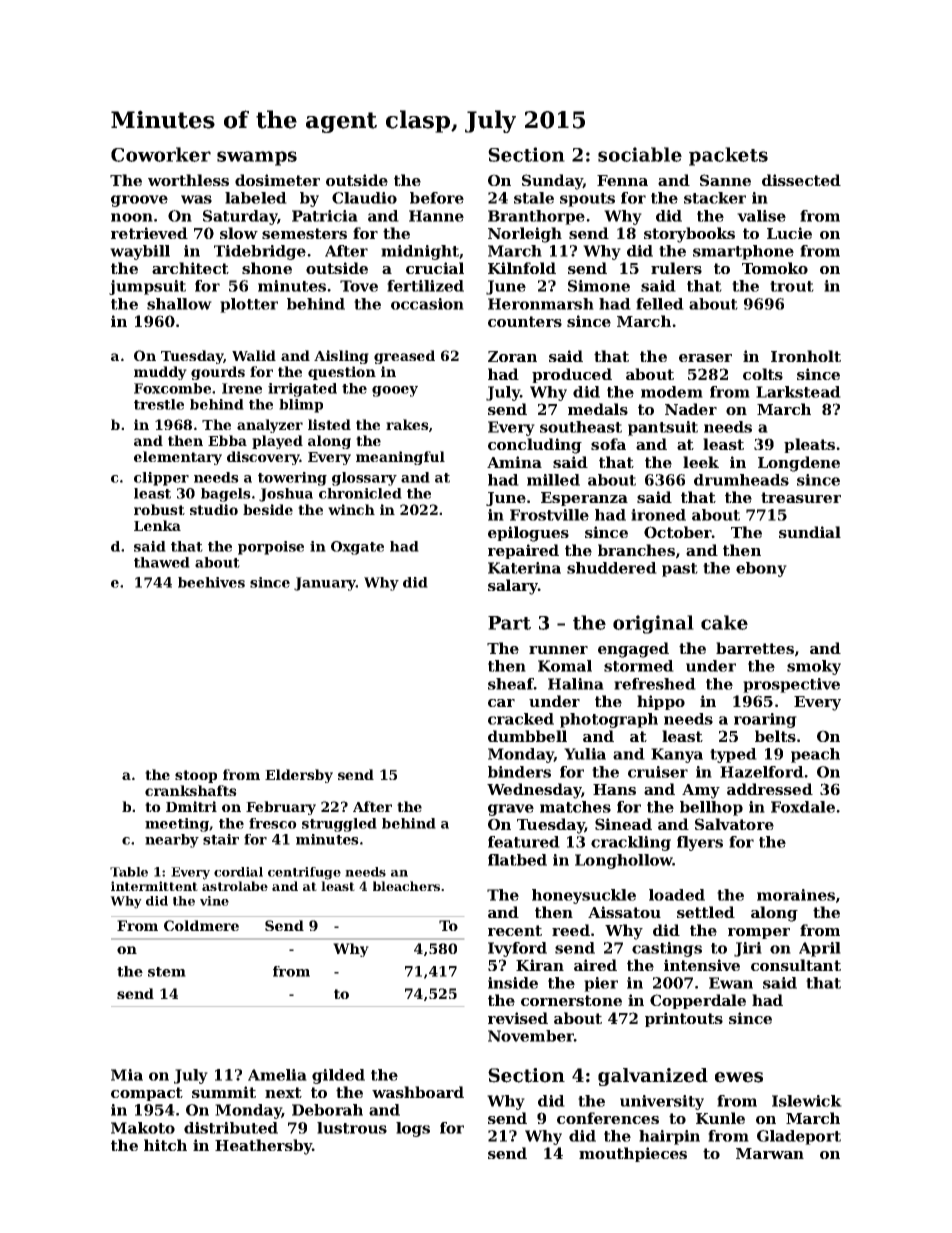 Image resolution: width=952 pixels, height=1233 pixels. Describe the element at coordinates (791, 685) in the screenshot. I see `prospective` at that location.
